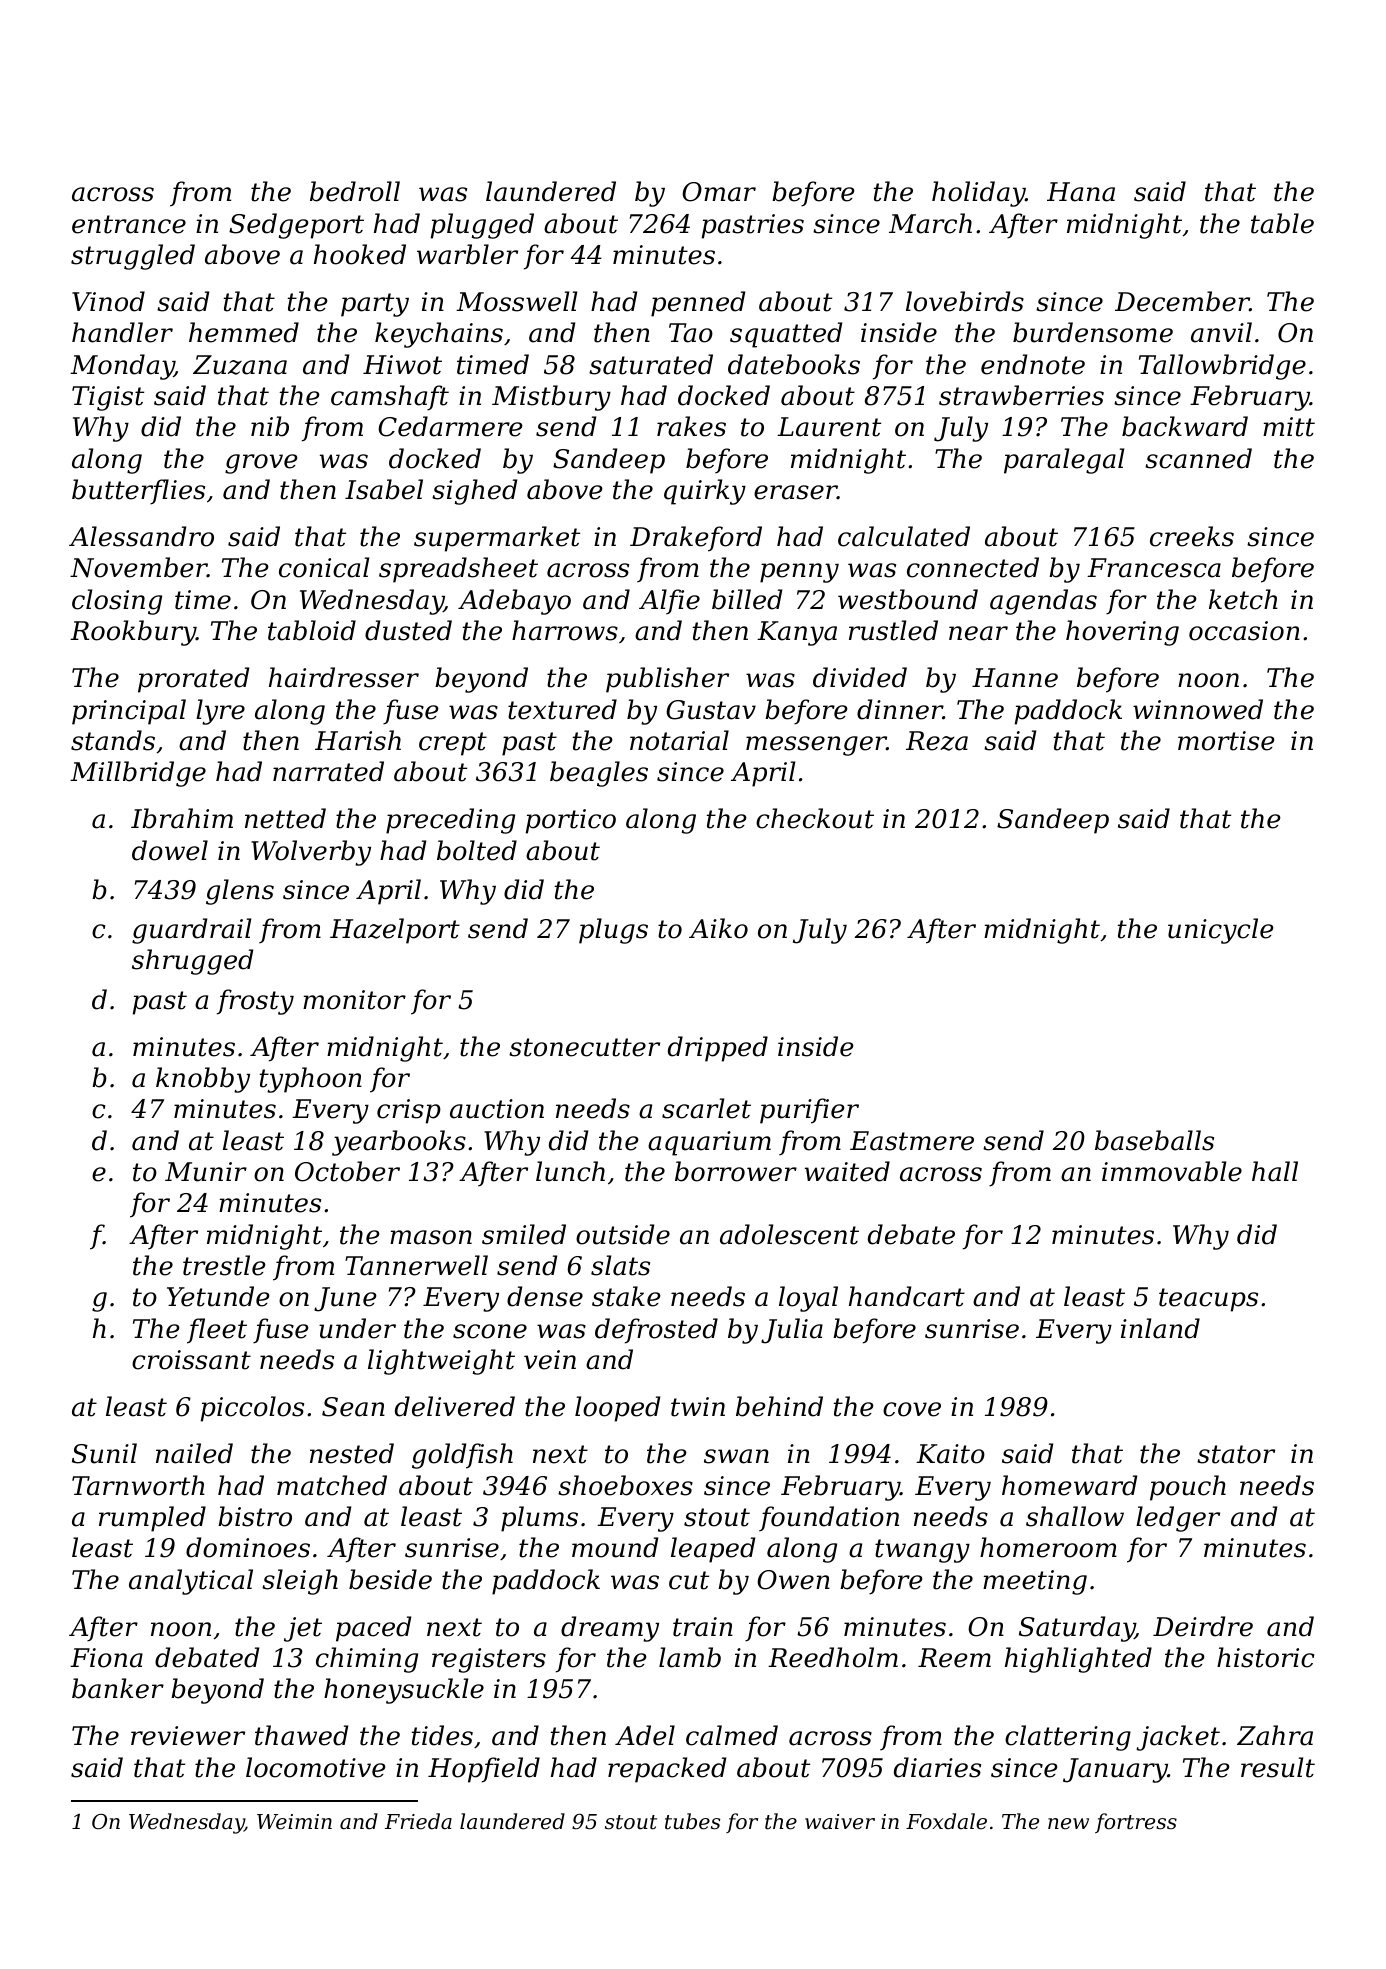 This image has height=1969, width=1386. I want to click on party, so click(375, 305).
